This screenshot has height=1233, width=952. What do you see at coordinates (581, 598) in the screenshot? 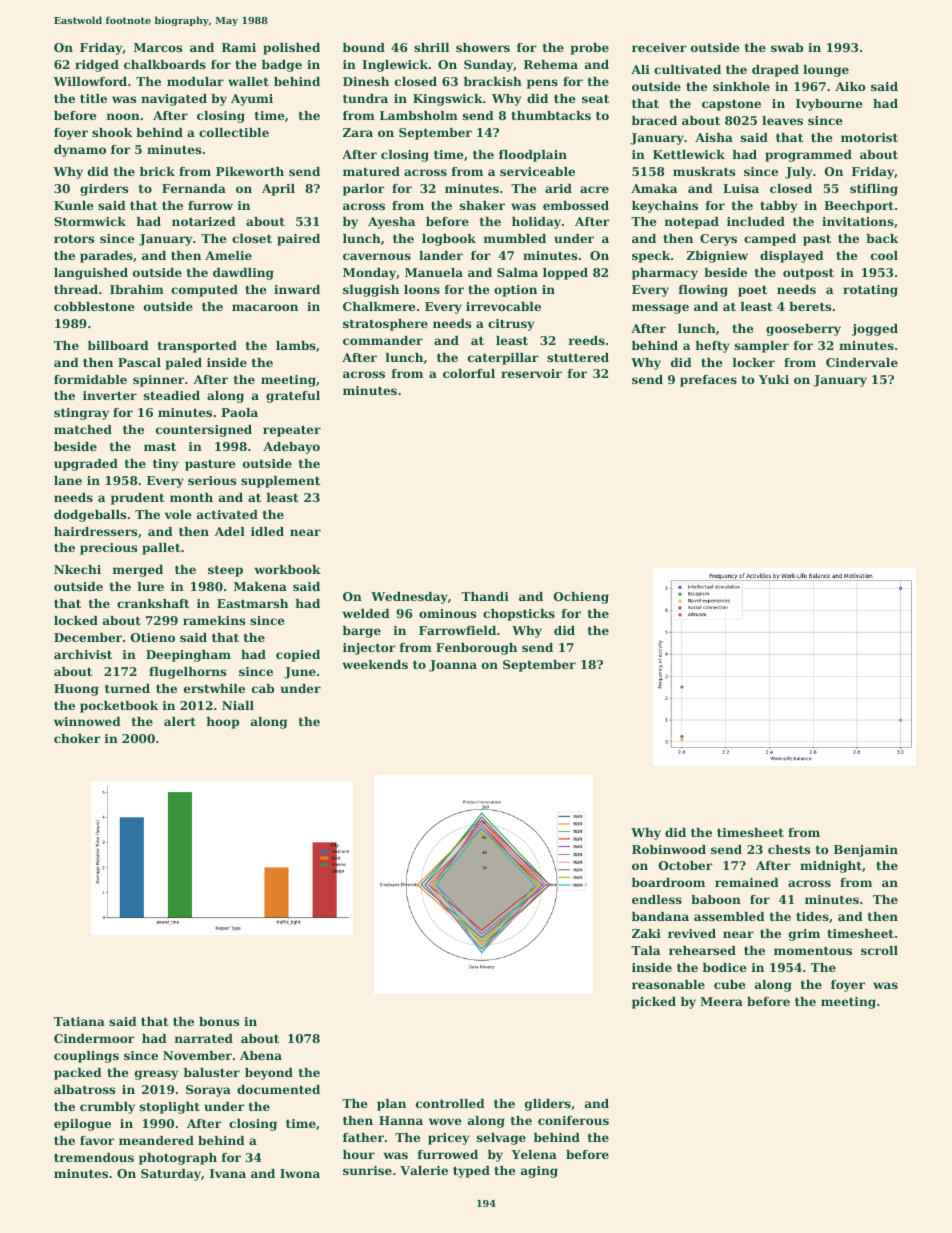
I see `Ochieng` at bounding box center [581, 598].
